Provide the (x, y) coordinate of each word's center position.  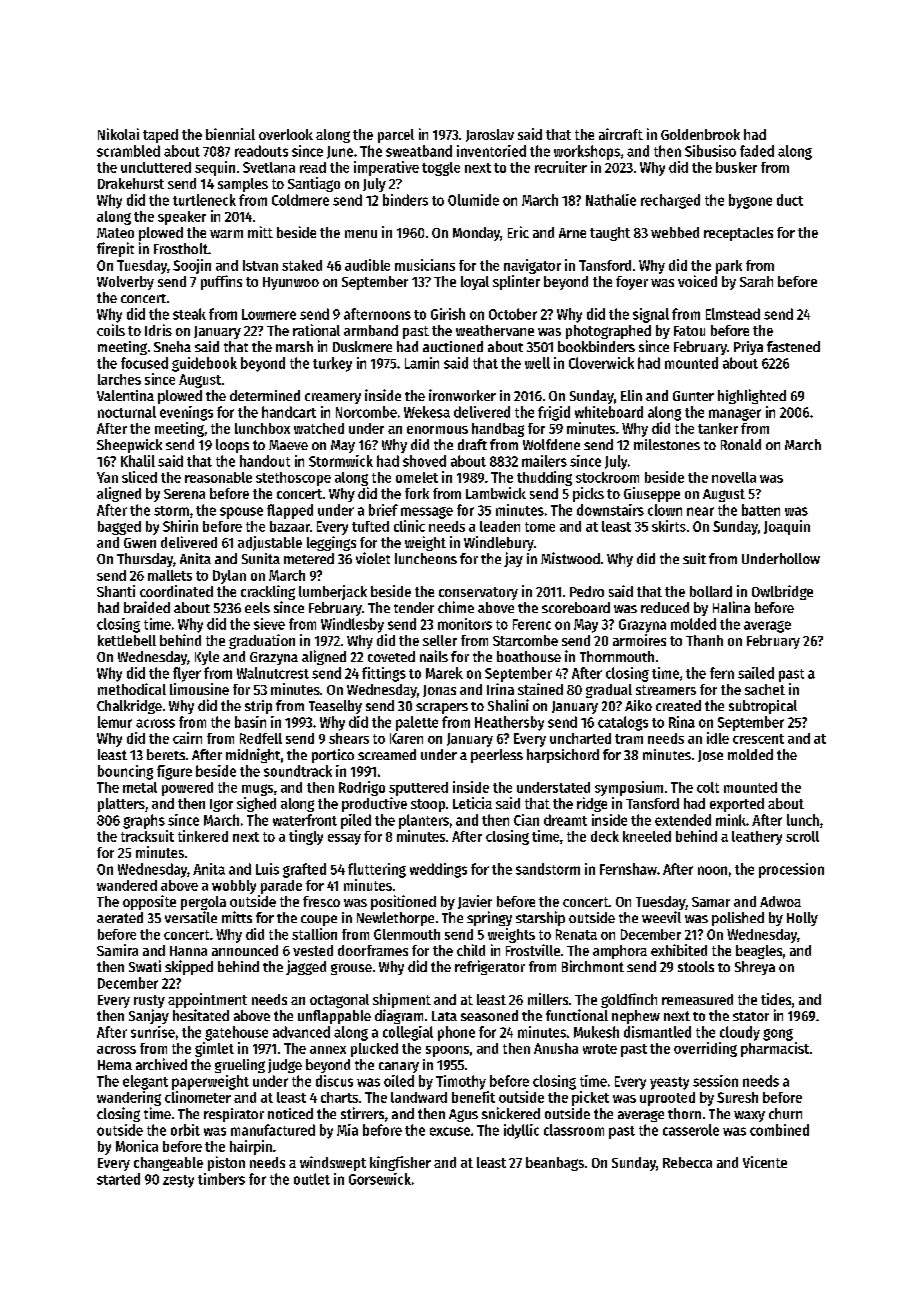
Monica (137, 1146)
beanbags (555, 1164)
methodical (132, 689)
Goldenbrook (700, 134)
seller (440, 640)
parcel (396, 136)
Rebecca (687, 1162)
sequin (215, 168)
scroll (802, 836)
